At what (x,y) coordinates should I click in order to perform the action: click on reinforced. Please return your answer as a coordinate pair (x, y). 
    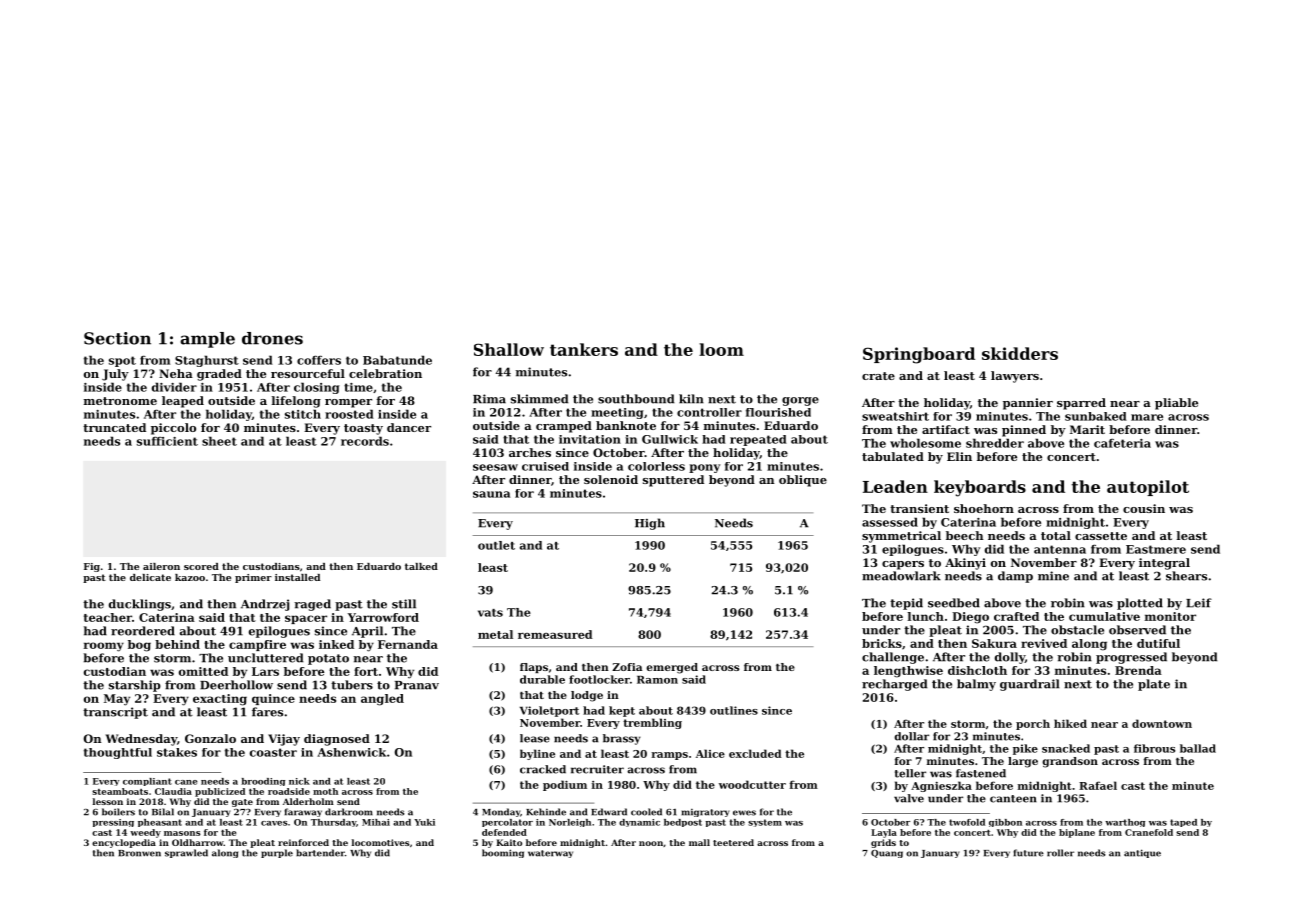
    Looking at the image, I should click on (303, 842).
